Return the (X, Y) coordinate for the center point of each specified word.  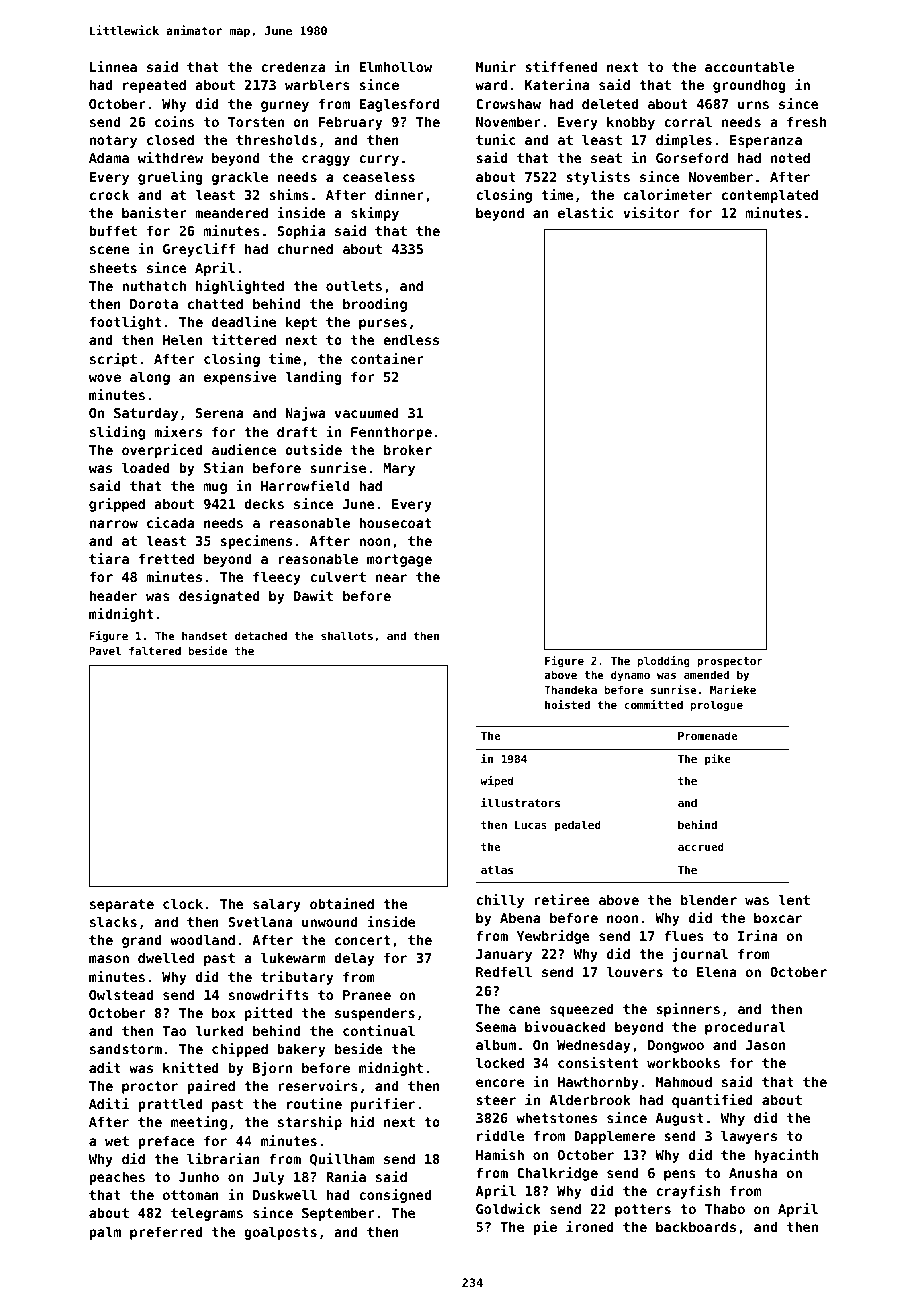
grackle (240, 178)
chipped (240, 1050)
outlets (354, 285)
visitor (651, 212)
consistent (598, 1062)
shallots (347, 635)
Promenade (707, 735)
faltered (155, 650)
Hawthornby (598, 1083)
